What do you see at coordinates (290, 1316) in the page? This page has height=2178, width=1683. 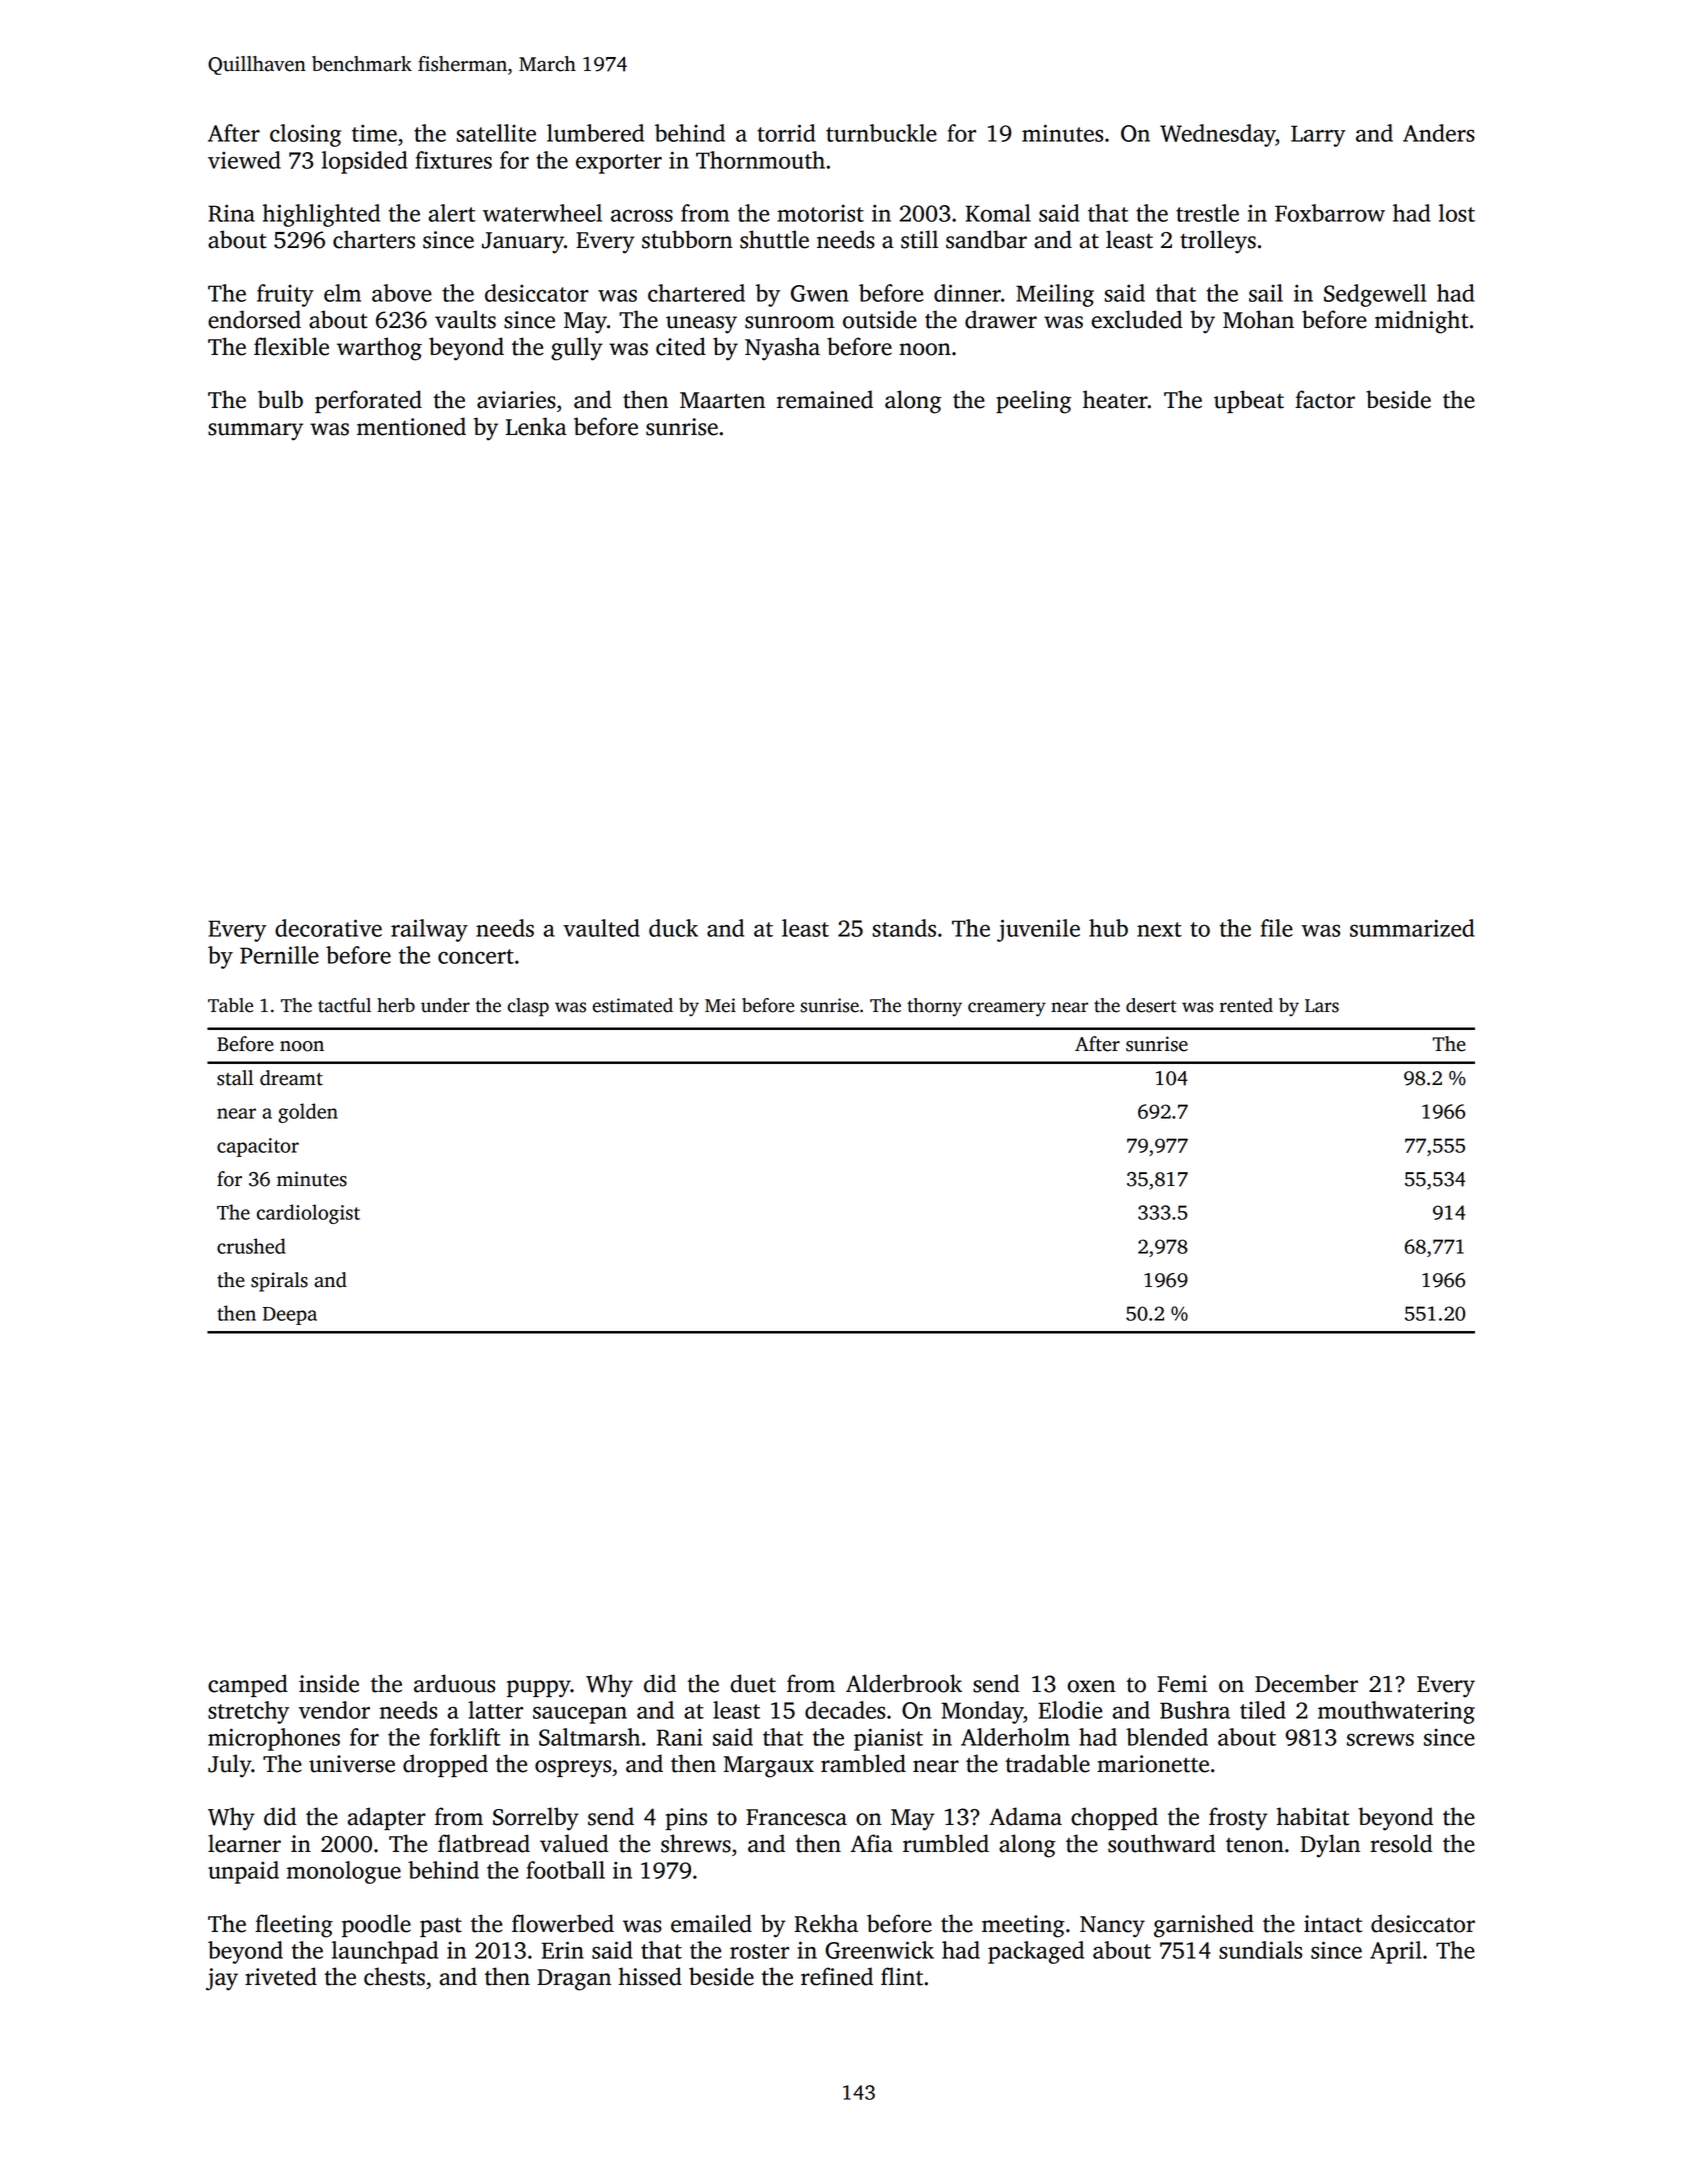 I see `Deepa` at bounding box center [290, 1316].
